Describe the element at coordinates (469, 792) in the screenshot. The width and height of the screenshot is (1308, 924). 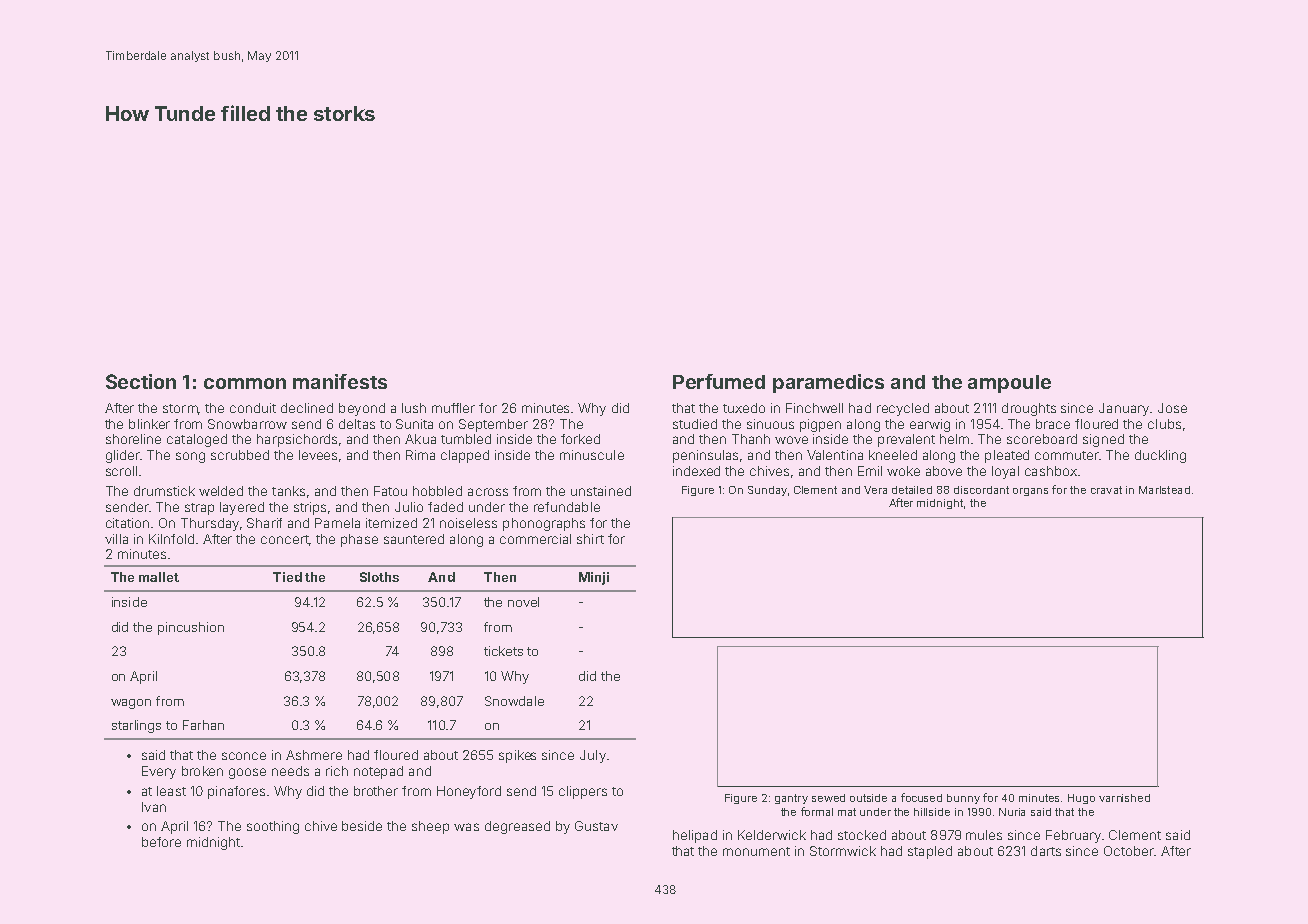
I see `Honeyford` at that location.
